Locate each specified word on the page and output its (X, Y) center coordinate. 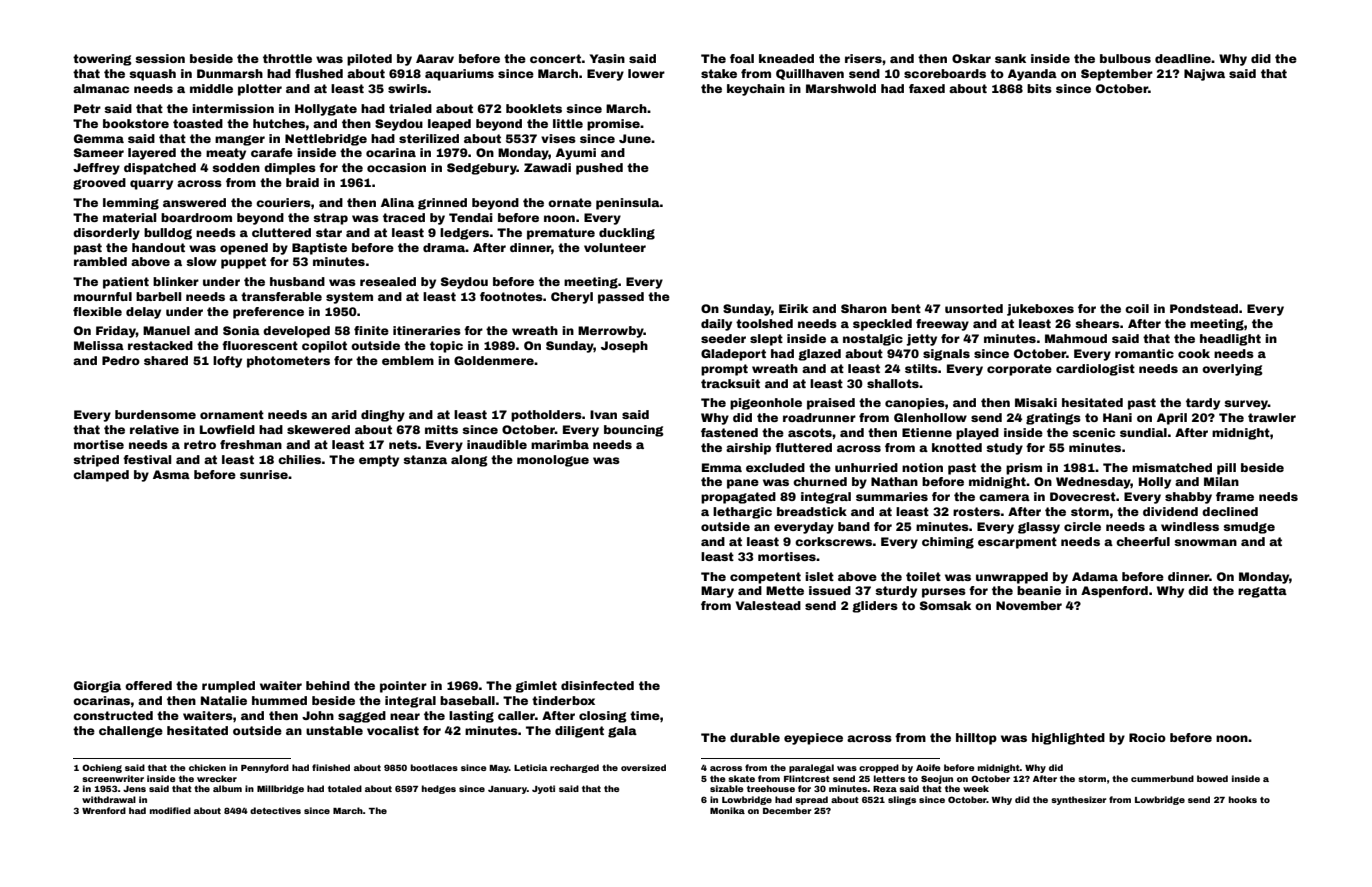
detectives (275, 810)
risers (863, 58)
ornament (232, 414)
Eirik (793, 308)
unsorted (974, 308)
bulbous (1125, 58)
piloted (369, 60)
